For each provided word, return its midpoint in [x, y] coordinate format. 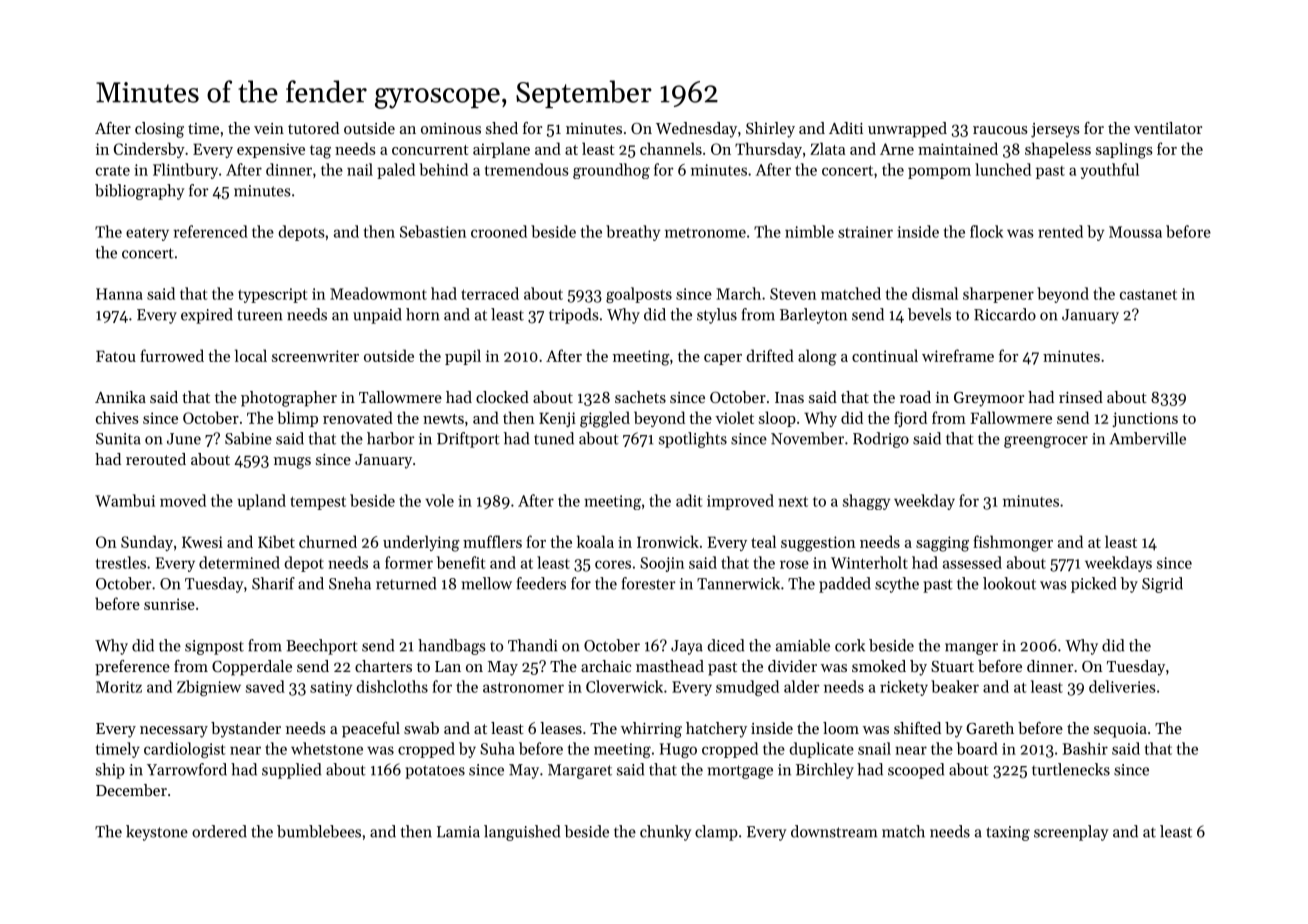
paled [396, 171]
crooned [499, 231]
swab [421, 728]
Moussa [1135, 232]
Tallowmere [400, 397]
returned [406, 583]
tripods [574, 316]
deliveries [1122, 686]
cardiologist [185, 750]
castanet [1148, 294]
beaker [955, 686]
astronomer [523, 687]
